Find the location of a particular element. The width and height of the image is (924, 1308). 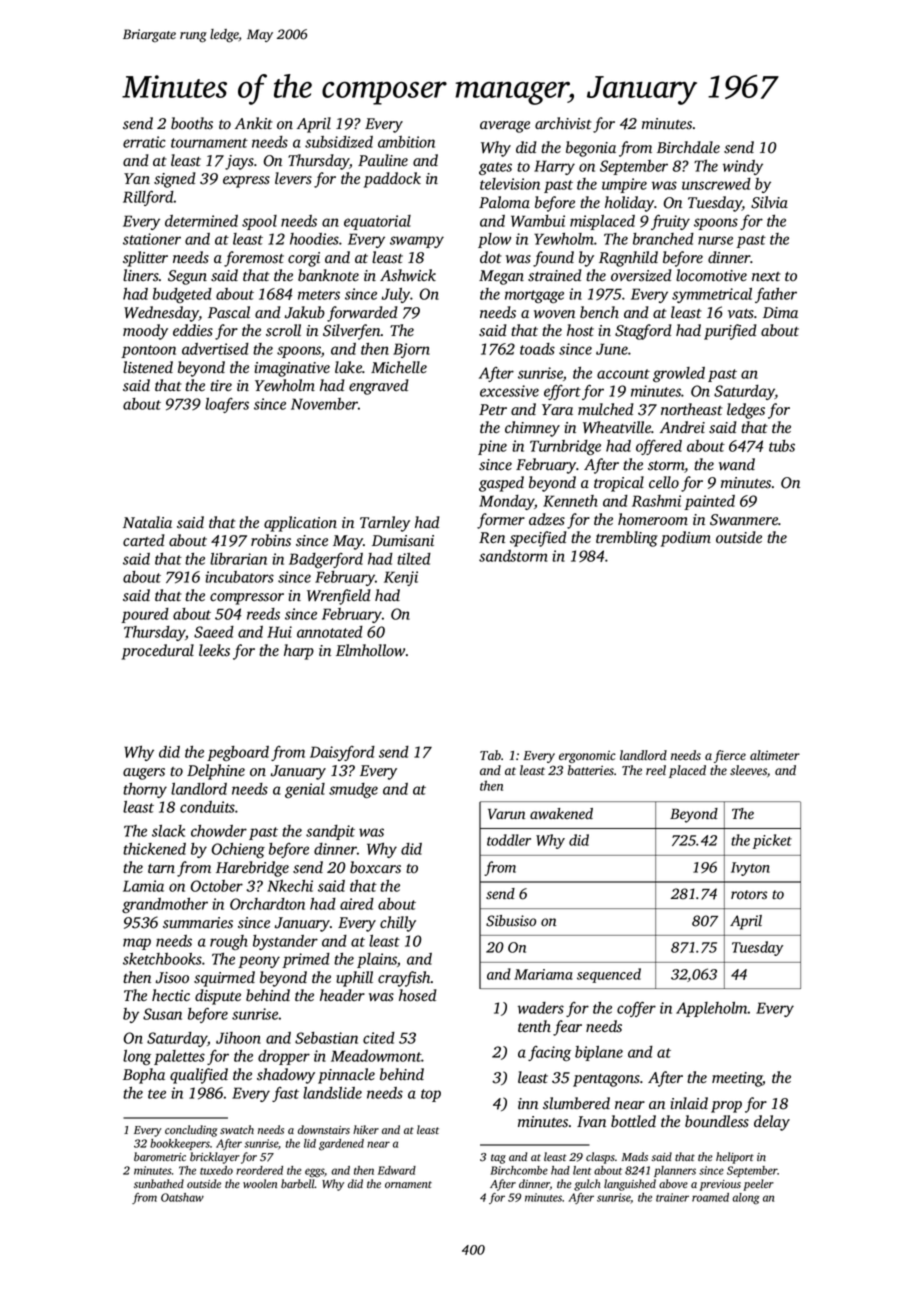

roamed is located at coordinates (710, 1197).
